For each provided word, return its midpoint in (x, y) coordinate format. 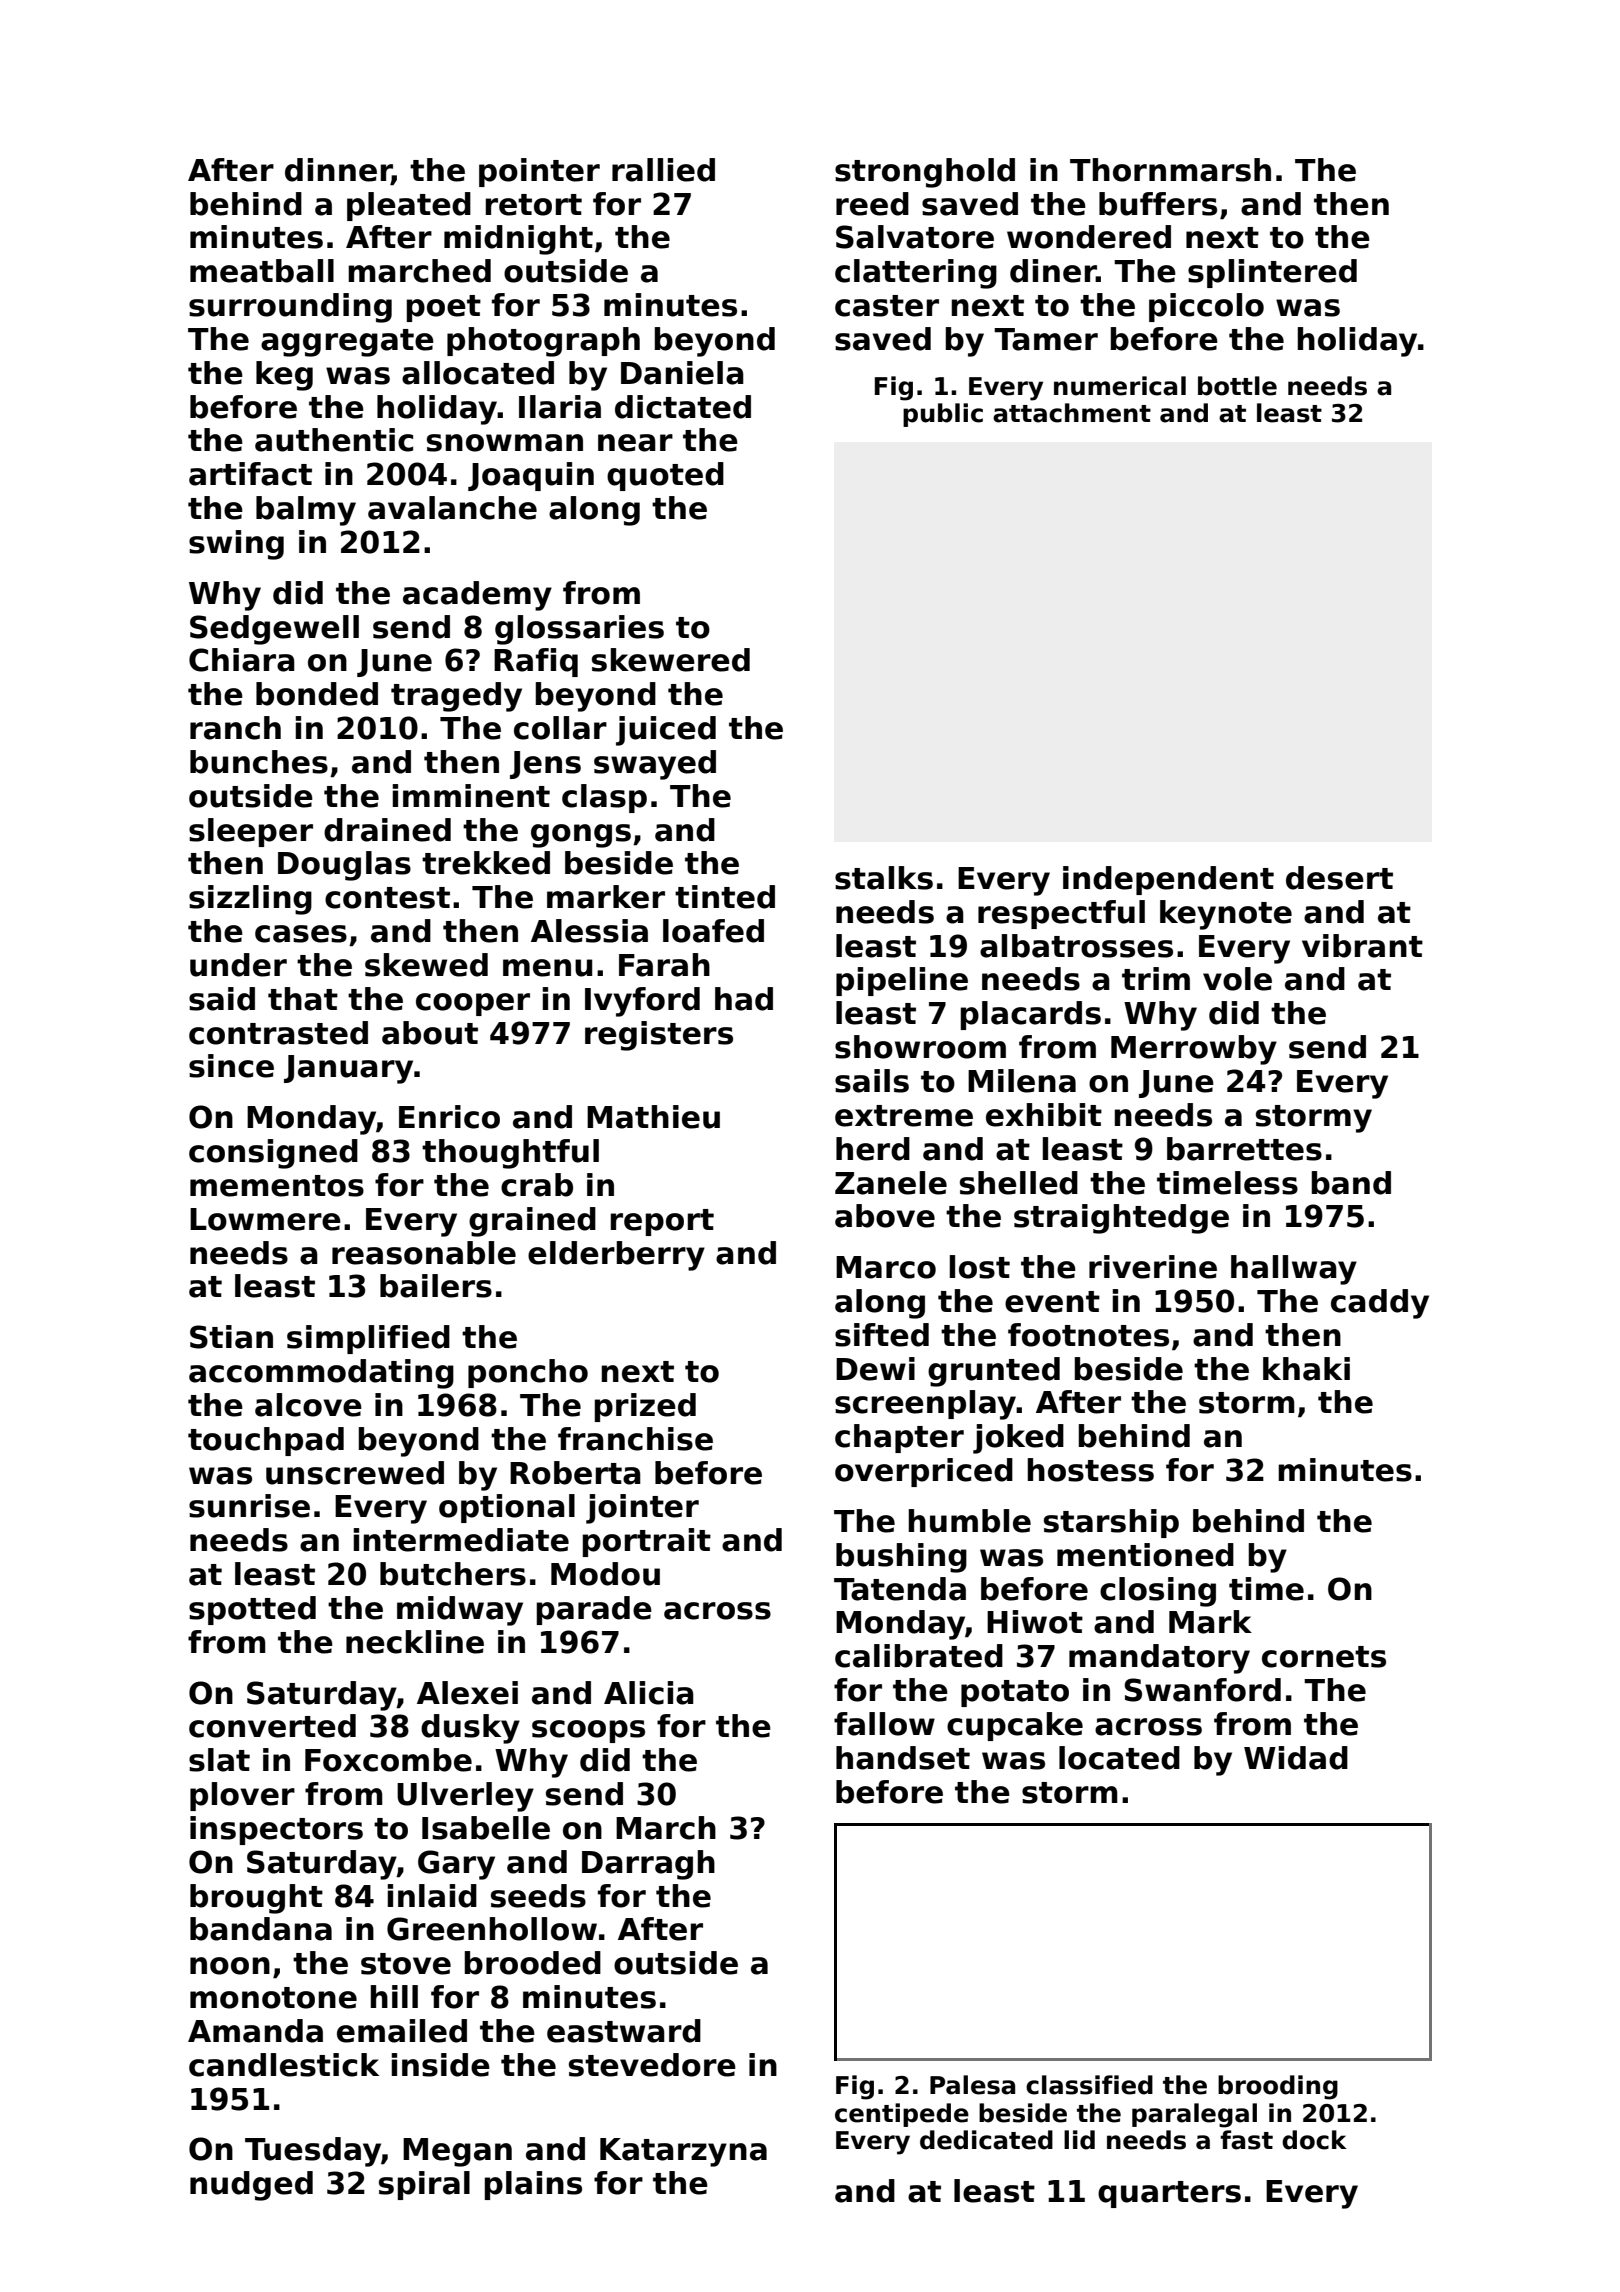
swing (236, 545)
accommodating (321, 1374)
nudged (251, 2186)
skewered (671, 660)
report (662, 1222)
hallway (1294, 1270)
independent (1168, 880)
